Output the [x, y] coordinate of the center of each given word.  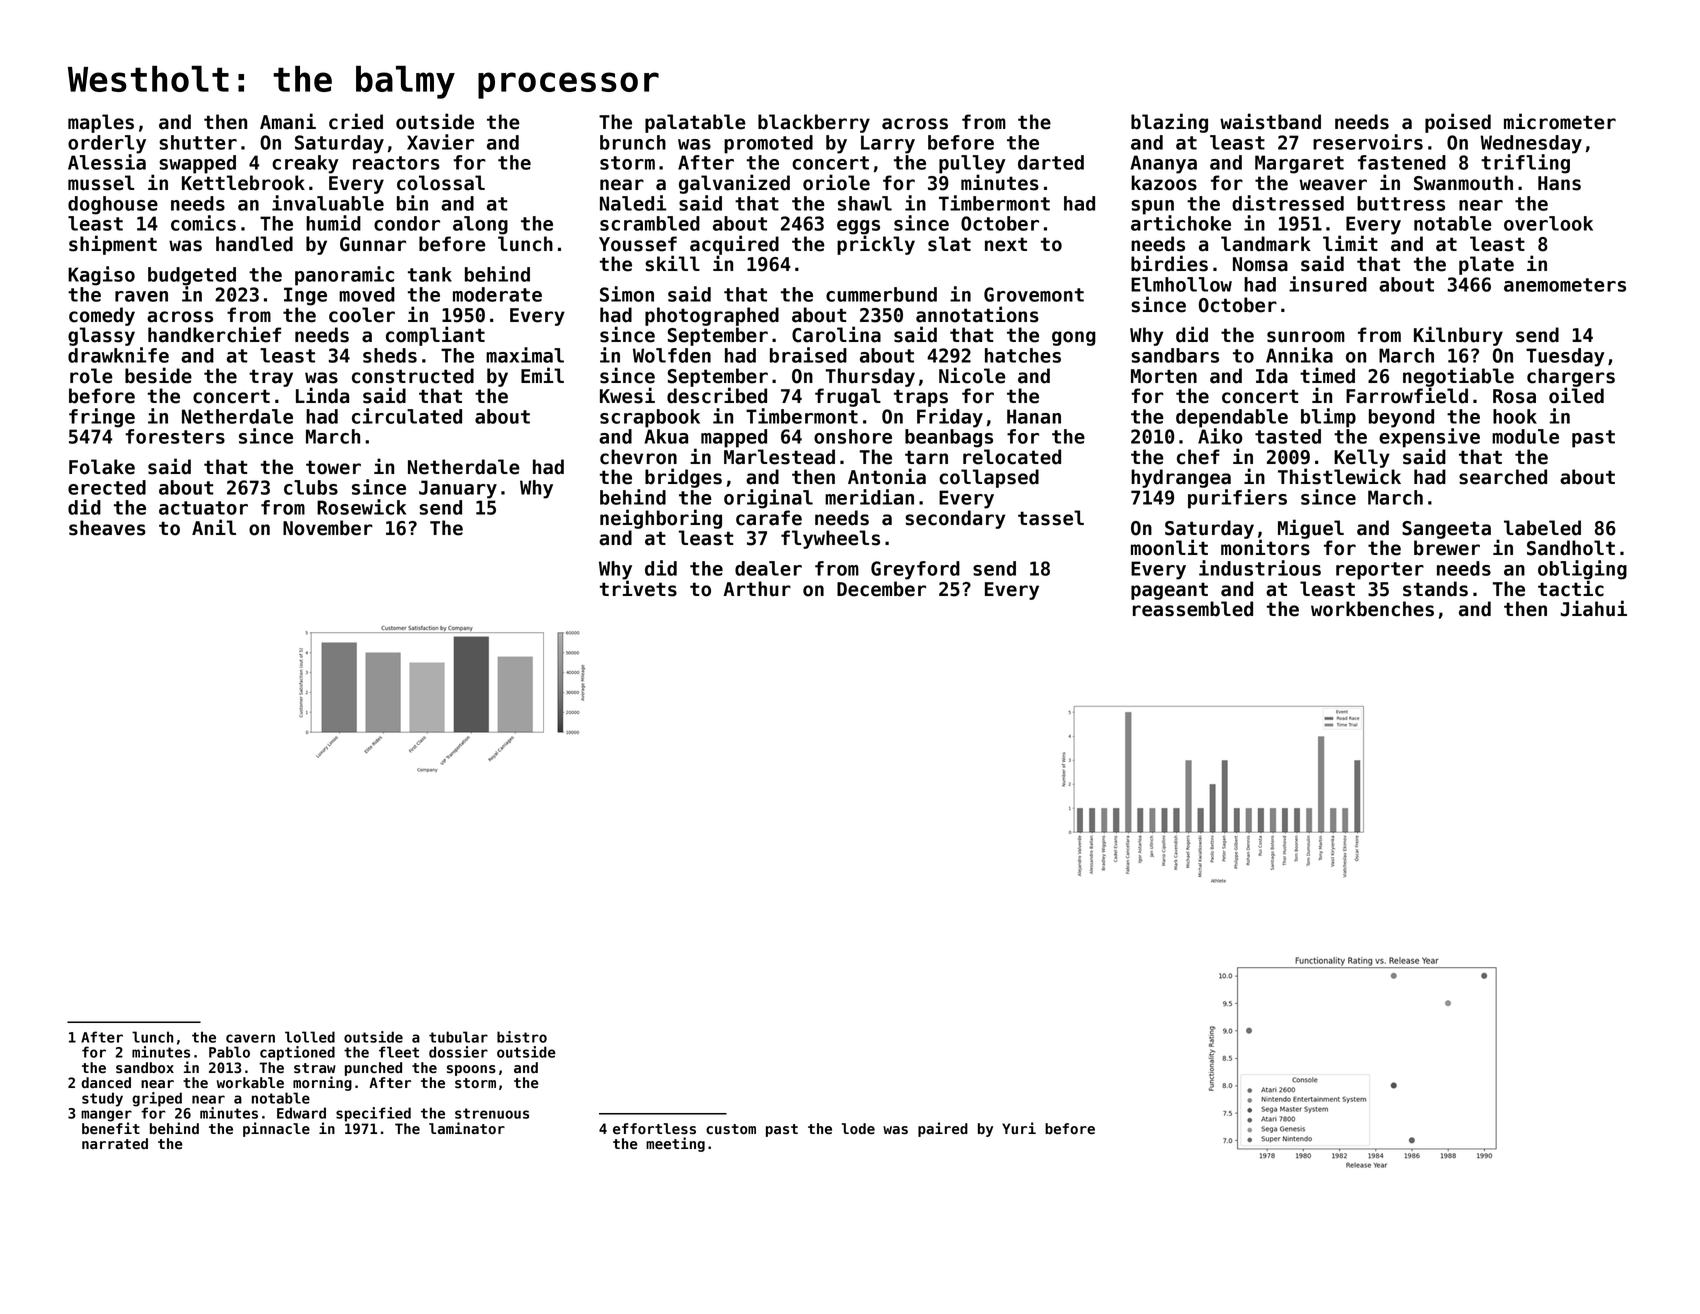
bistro [522, 1037]
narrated [115, 1144]
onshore [853, 436]
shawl [865, 203]
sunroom [1306, 337]
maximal [525, 355]
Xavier [440, 142]
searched [1503, 477]
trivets [638, 588]
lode [858, 1129]
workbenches [1372, 609]
